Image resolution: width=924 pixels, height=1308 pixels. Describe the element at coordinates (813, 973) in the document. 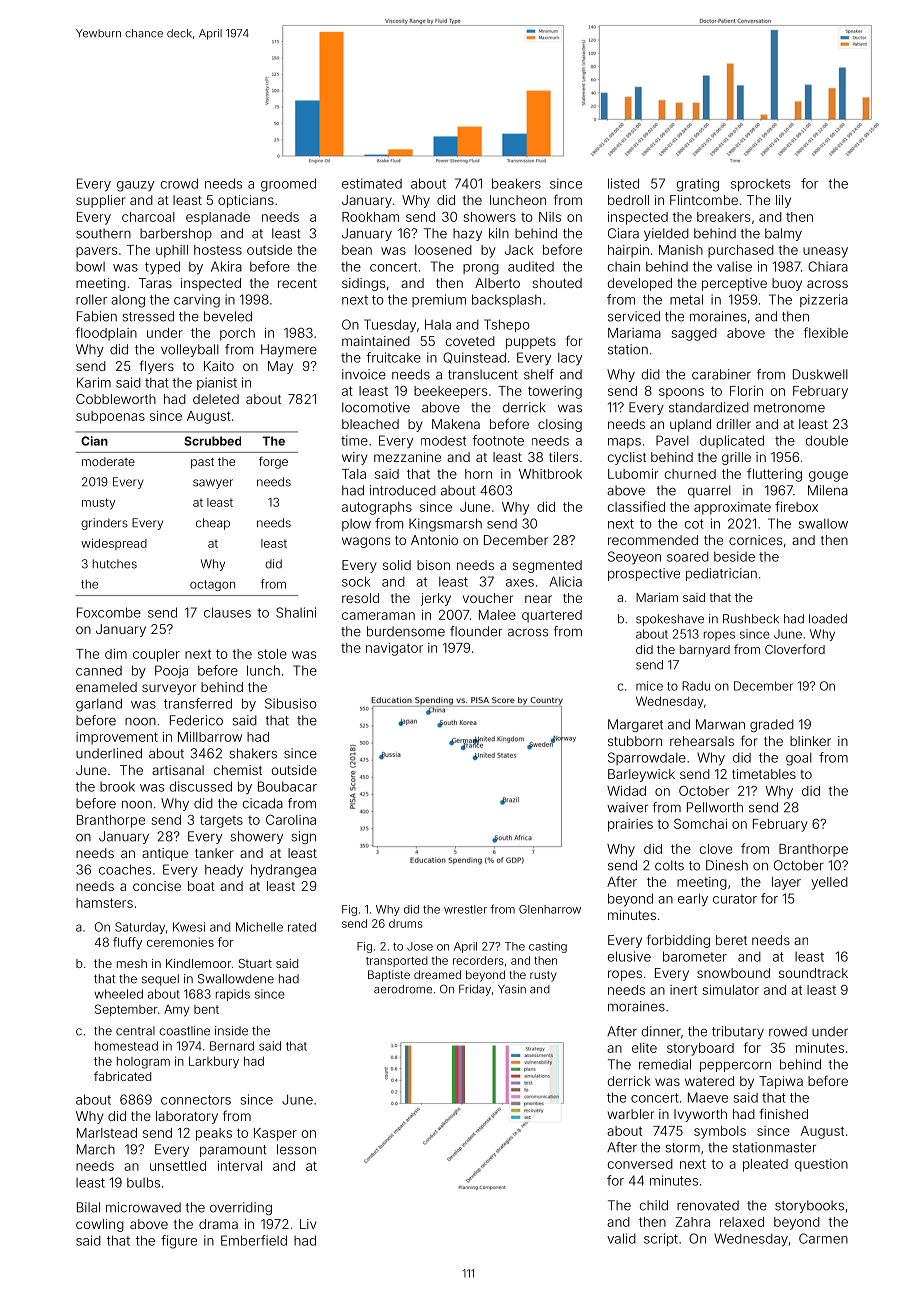

I see `soundtrack` at that location.
